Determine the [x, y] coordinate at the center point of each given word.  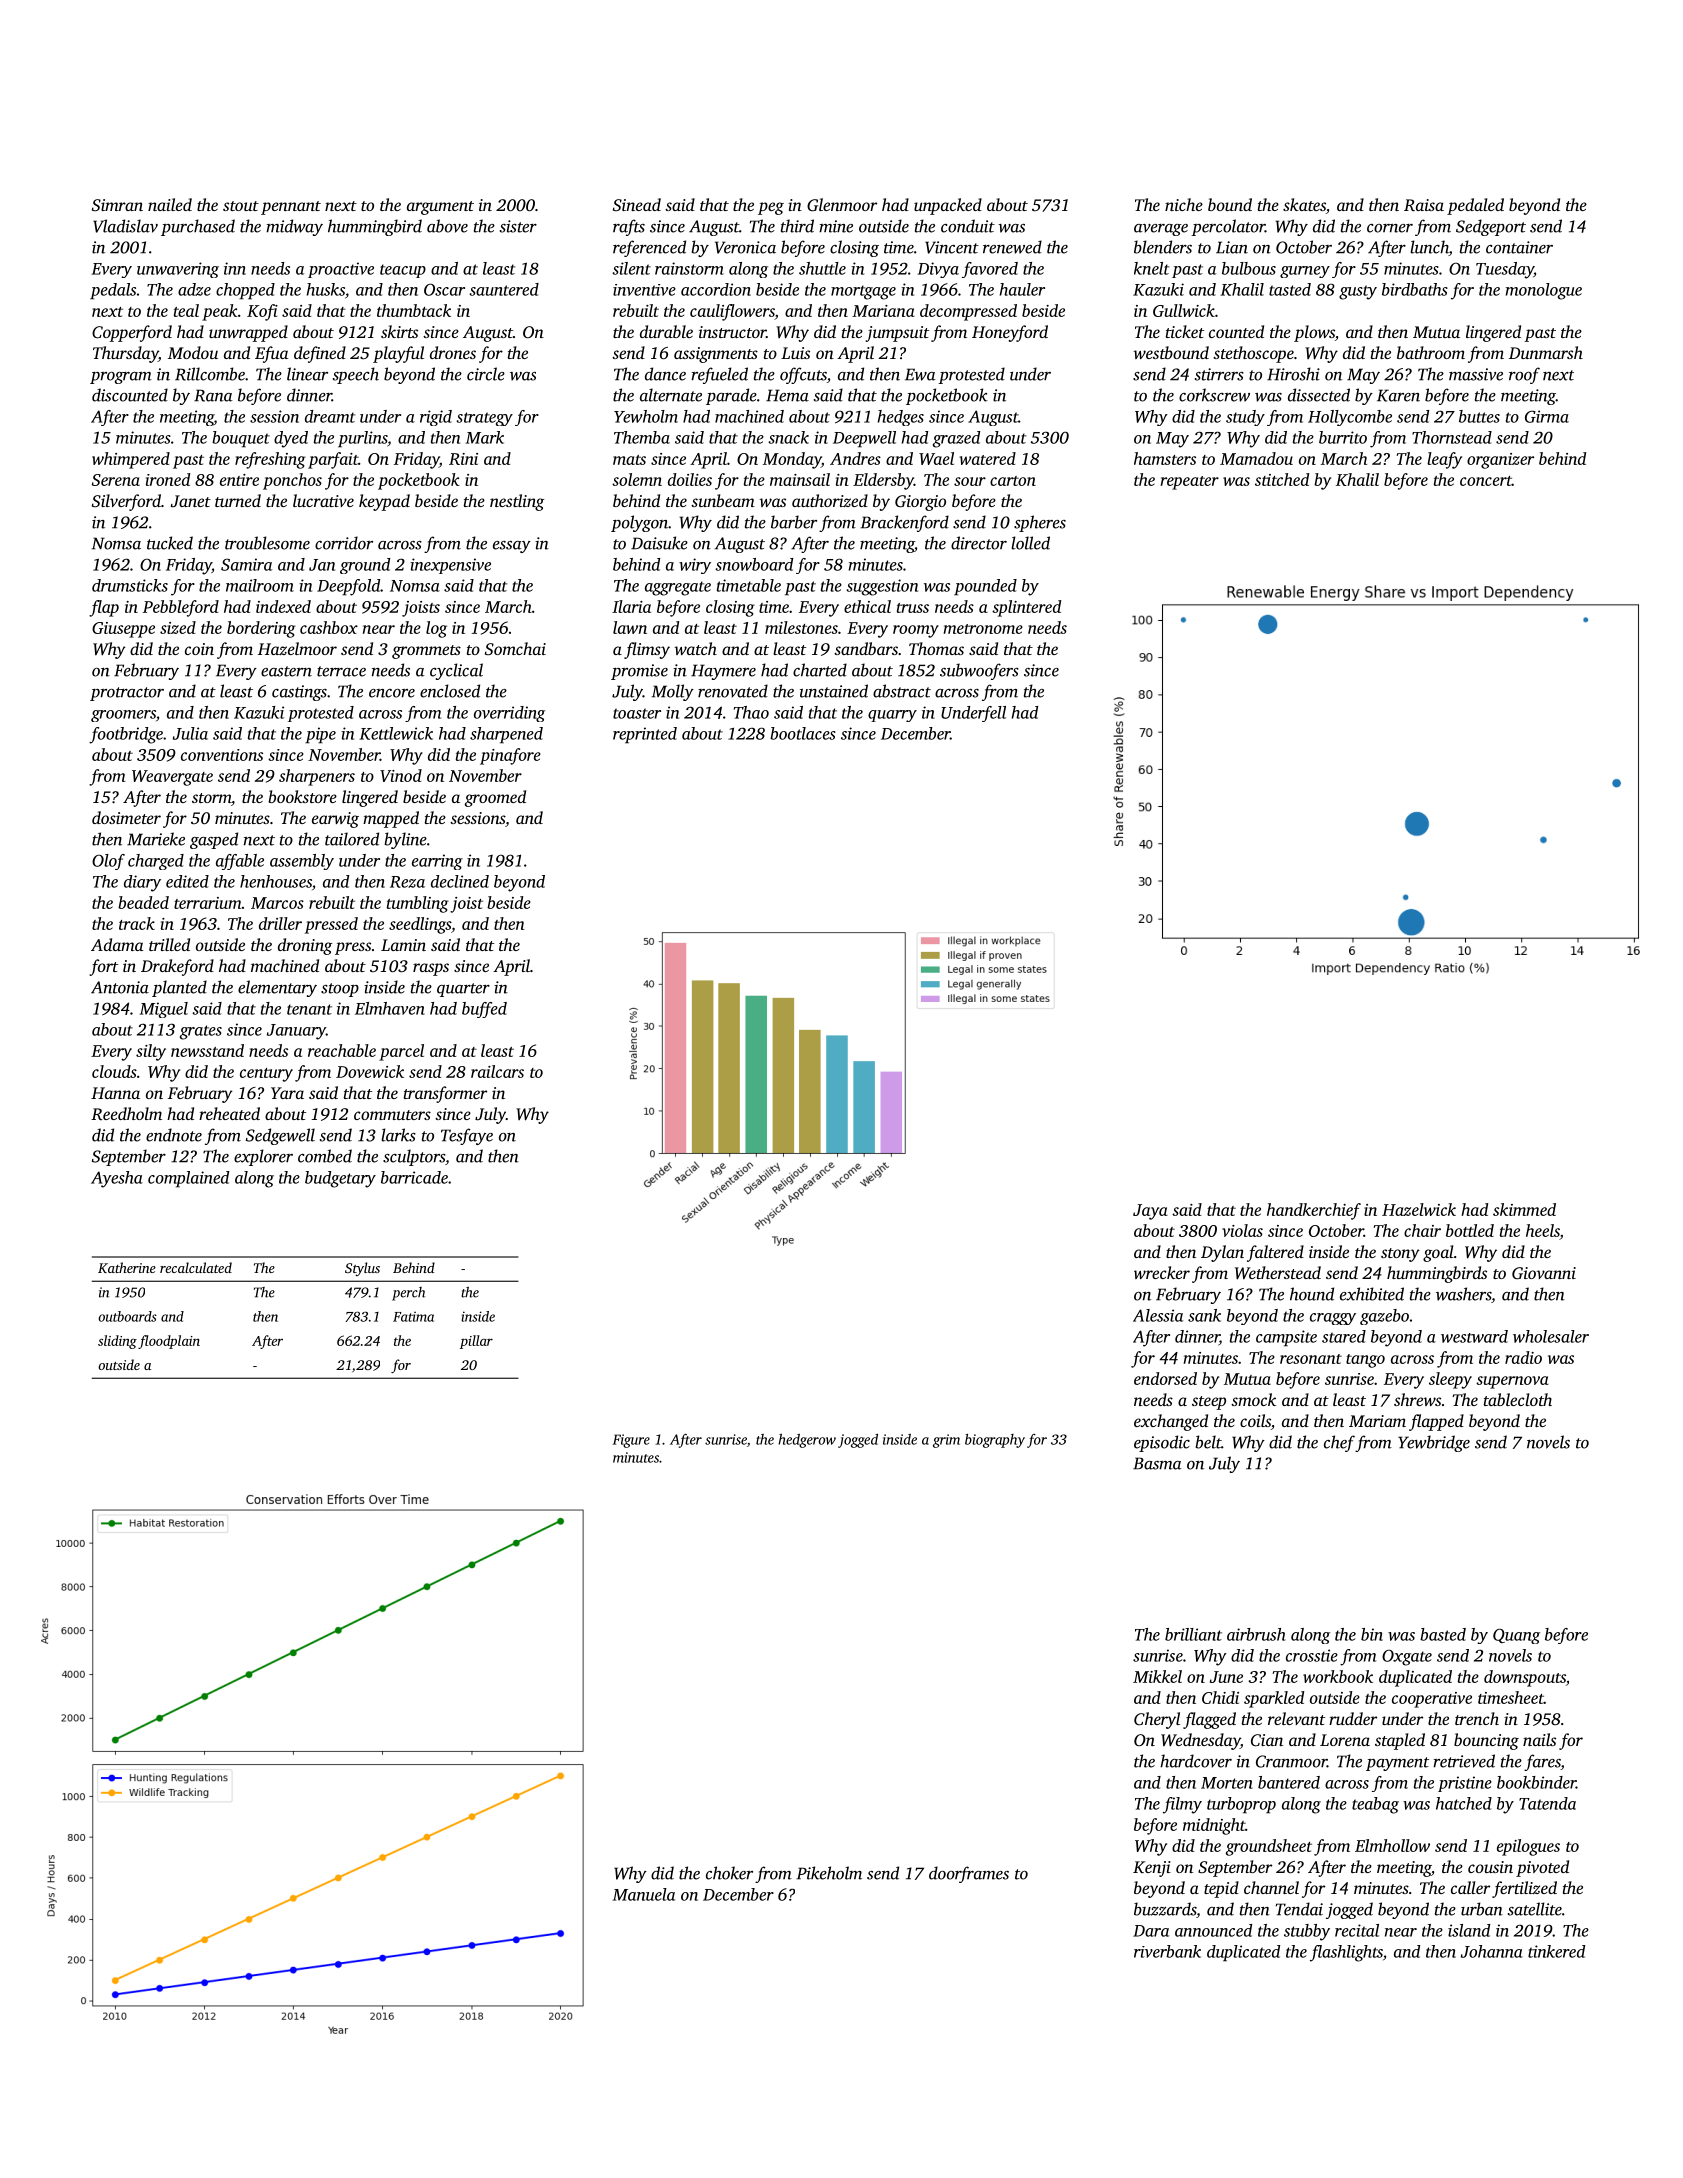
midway [294, 227]
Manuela [643, 1894]
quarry [892, 716]
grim [946, 1441]
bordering [261, 629]
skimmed [1524, 1209]
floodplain [169, 1342]
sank [1204, 1315]
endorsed [1165, 1378]
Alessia [1158, 1315]
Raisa [1424, 205]
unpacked [948, 206]
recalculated [196, 1267]
